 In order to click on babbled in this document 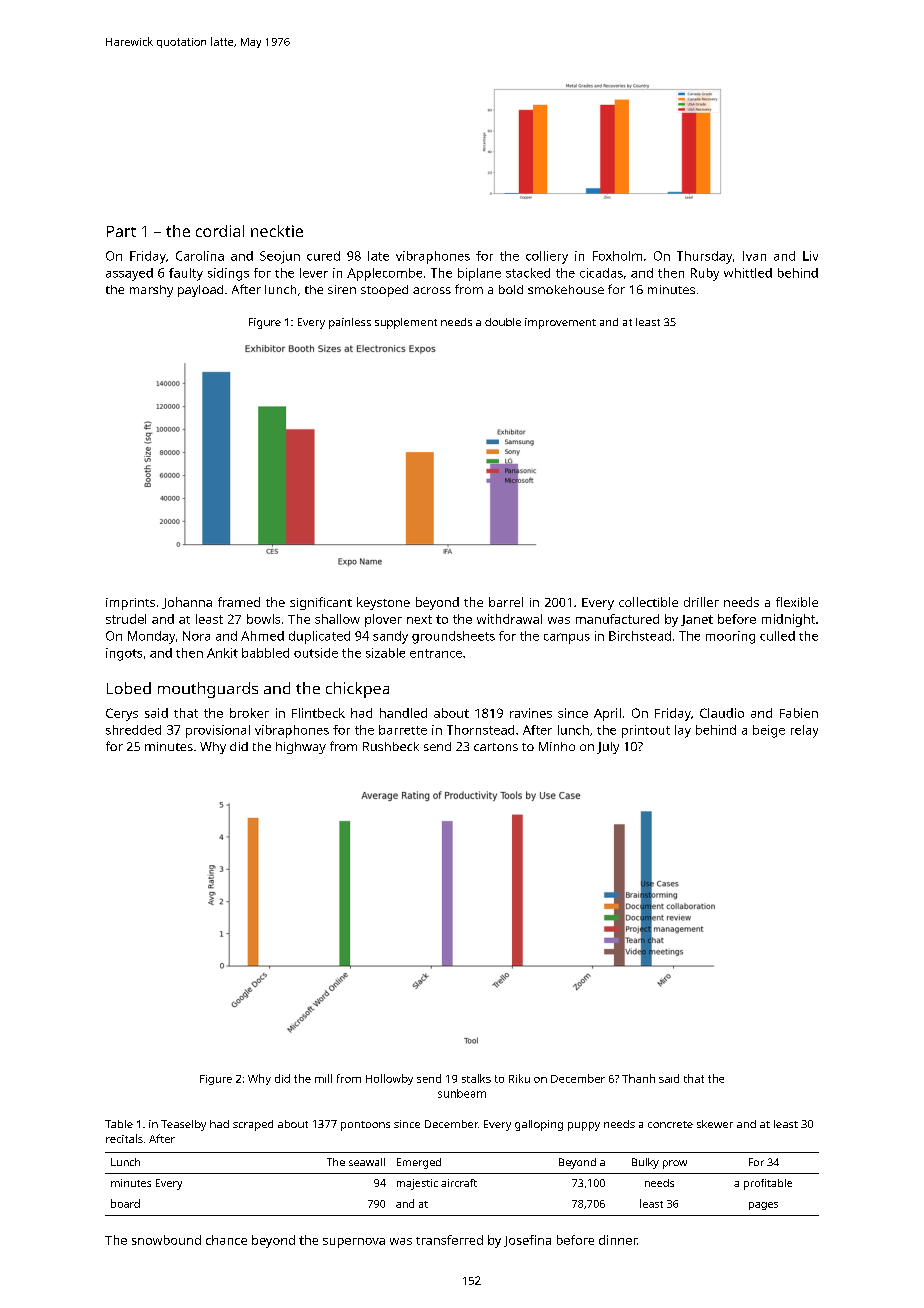, I will do `click(265, 653)`.
